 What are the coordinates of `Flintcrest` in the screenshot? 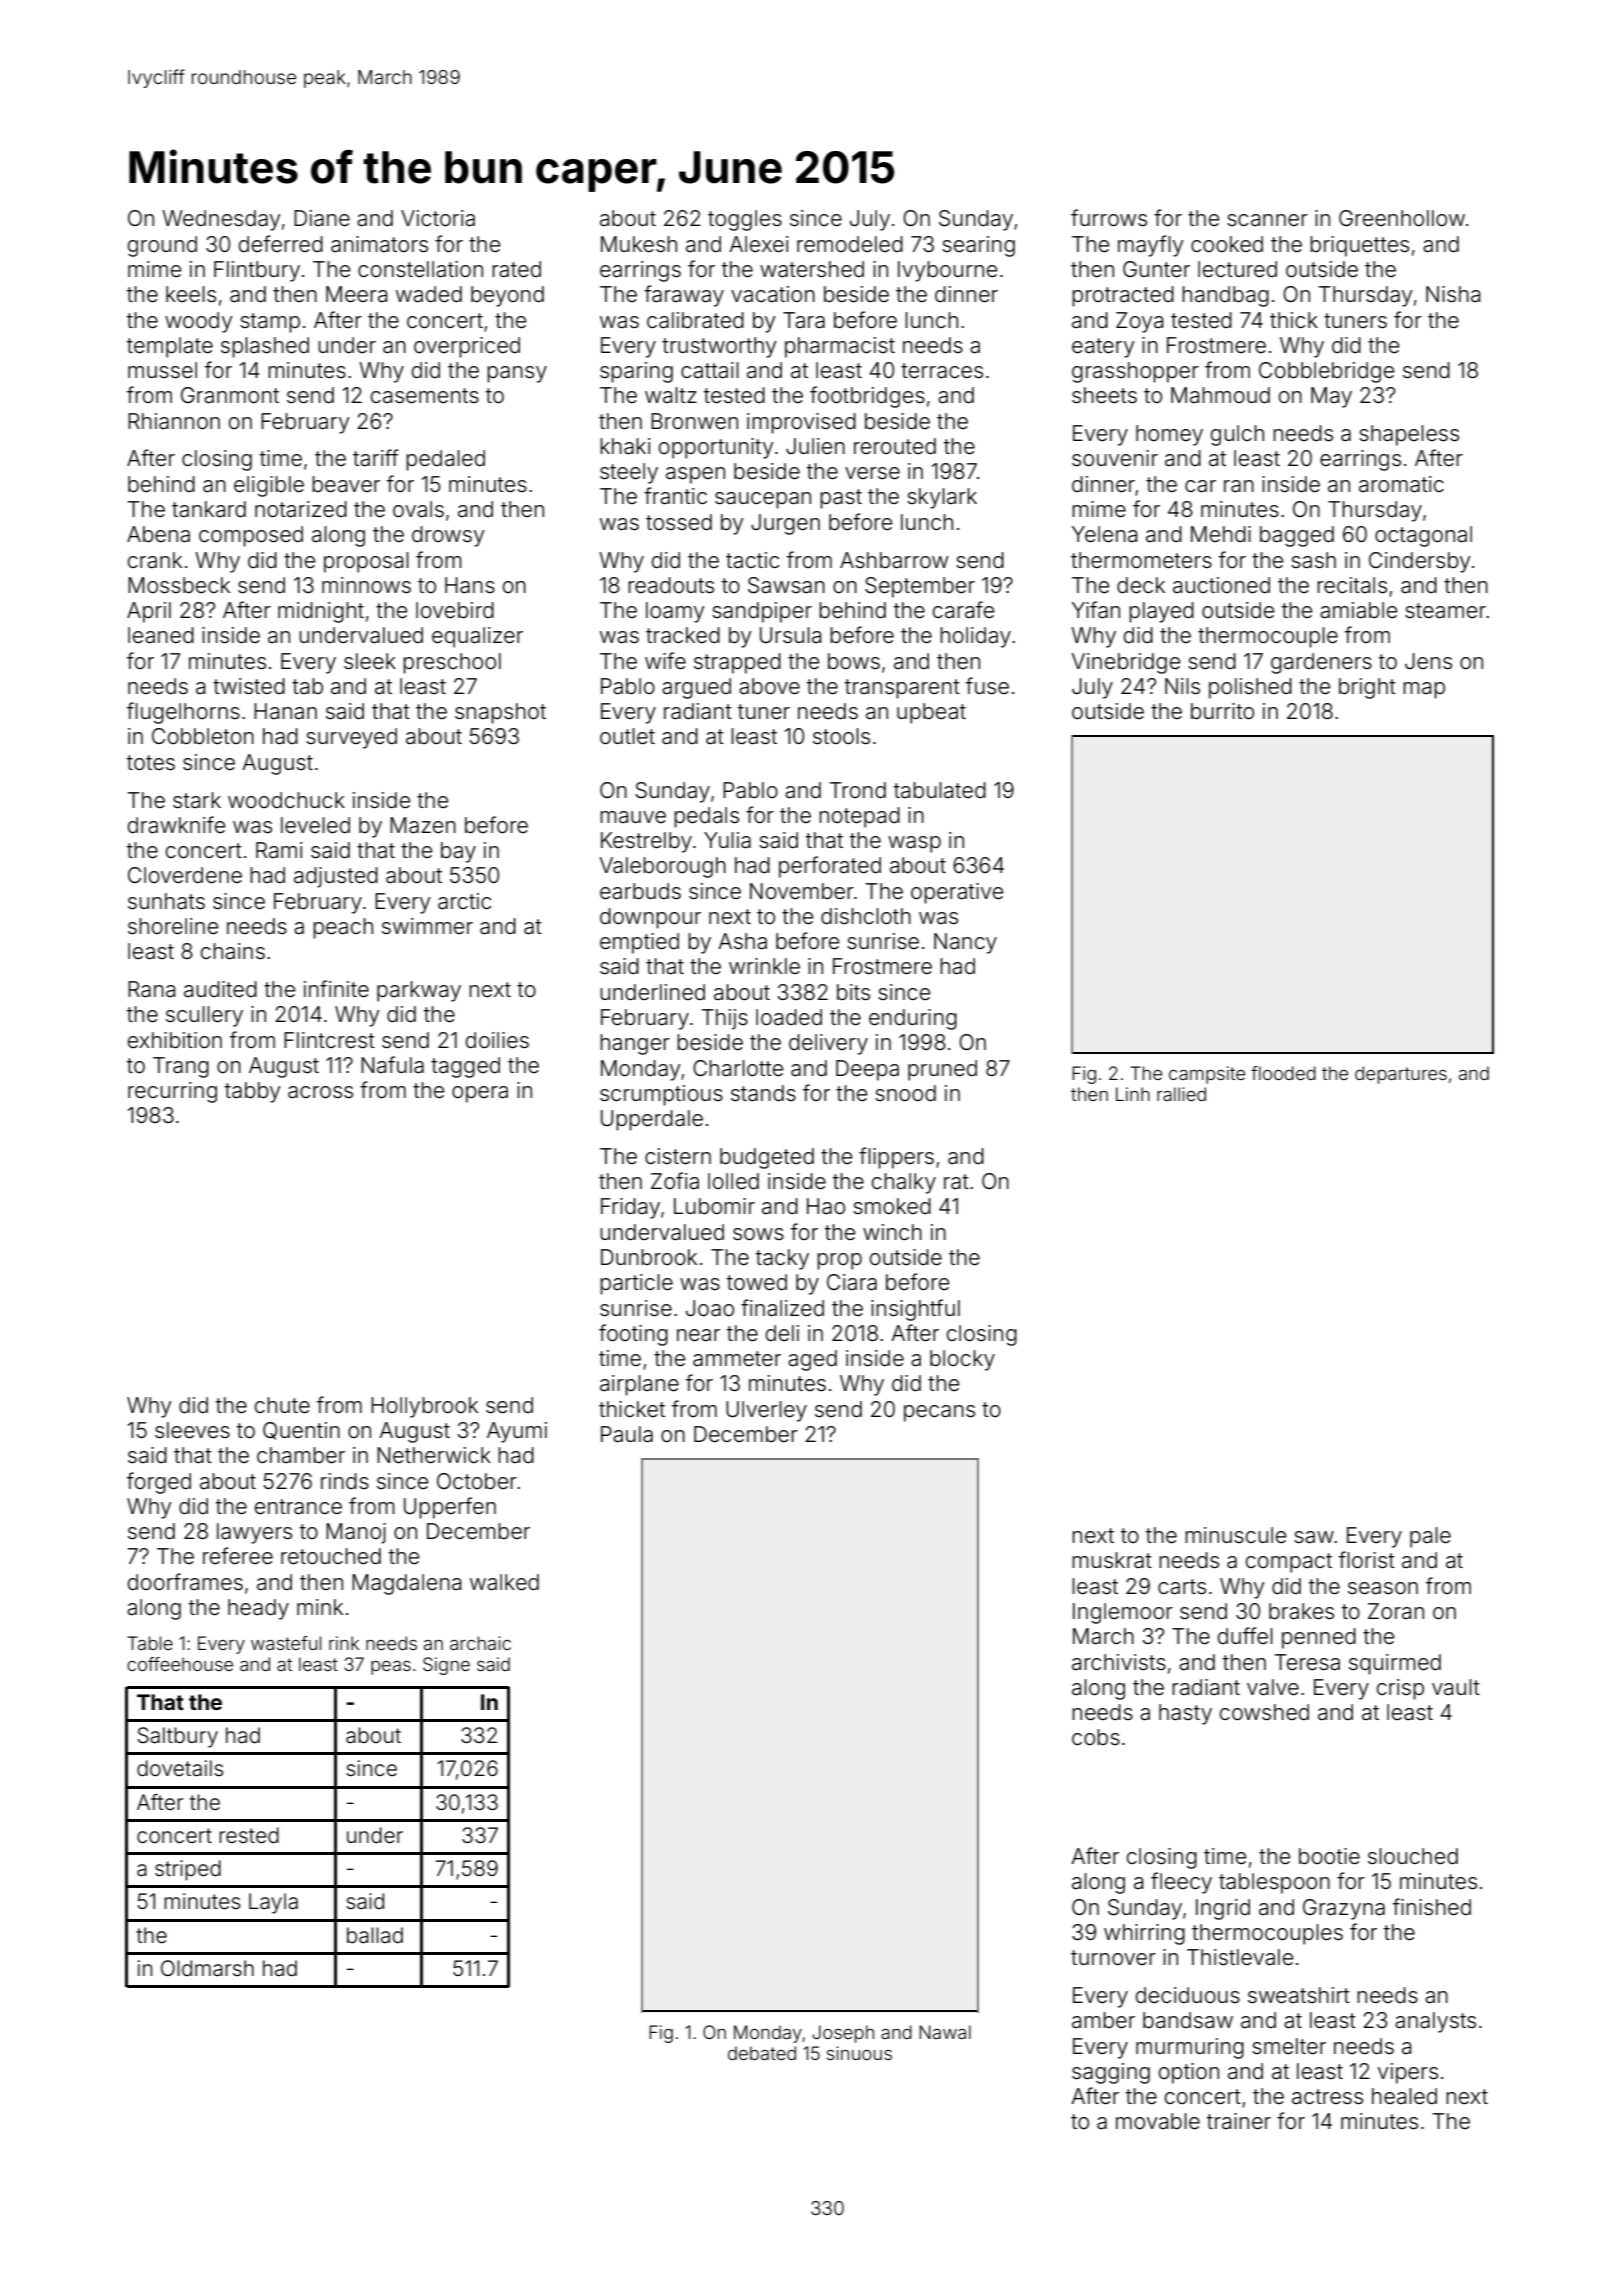 It's located at (329, 1040).
